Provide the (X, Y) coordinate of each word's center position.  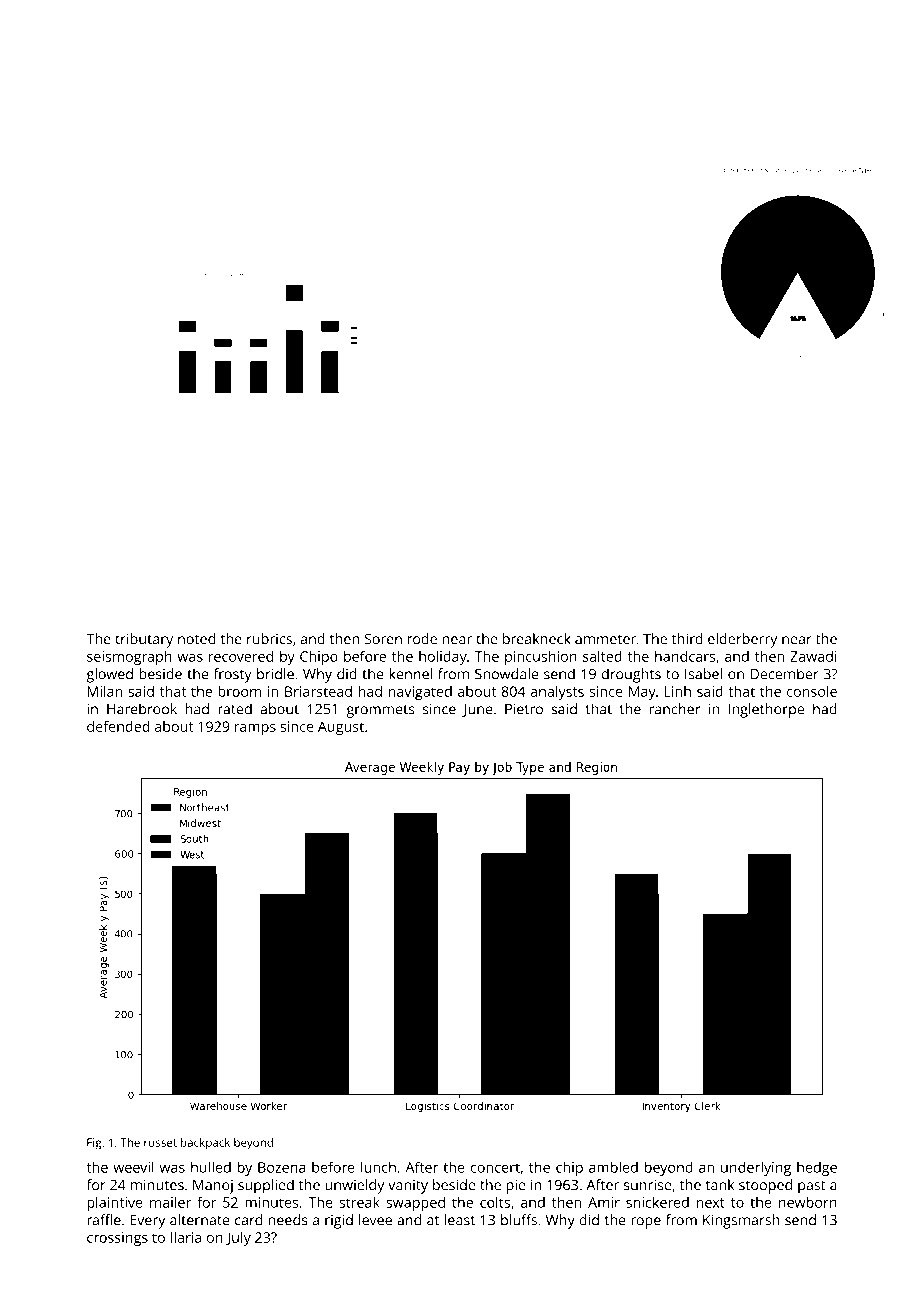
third (687, 638)
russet (160, 1143)
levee (375, 1220)
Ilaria (185, 1237)
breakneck (537, 639)
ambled (613, 1167)
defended (118, 726)
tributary (144, 640)
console (812, 691)
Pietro (524, 709)
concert (495, 1168)
